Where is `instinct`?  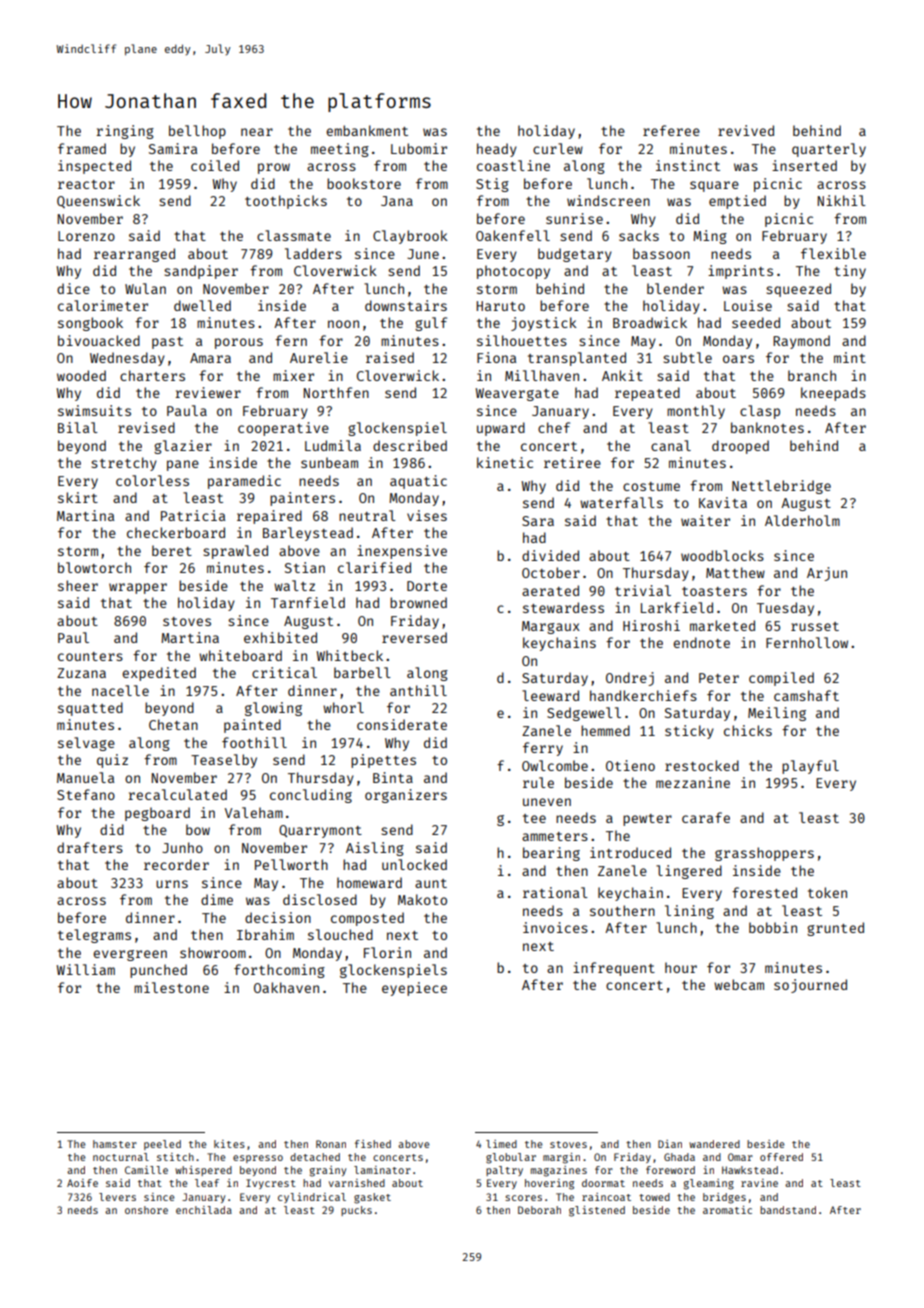 instinct is located at coordinates (688, 165).
